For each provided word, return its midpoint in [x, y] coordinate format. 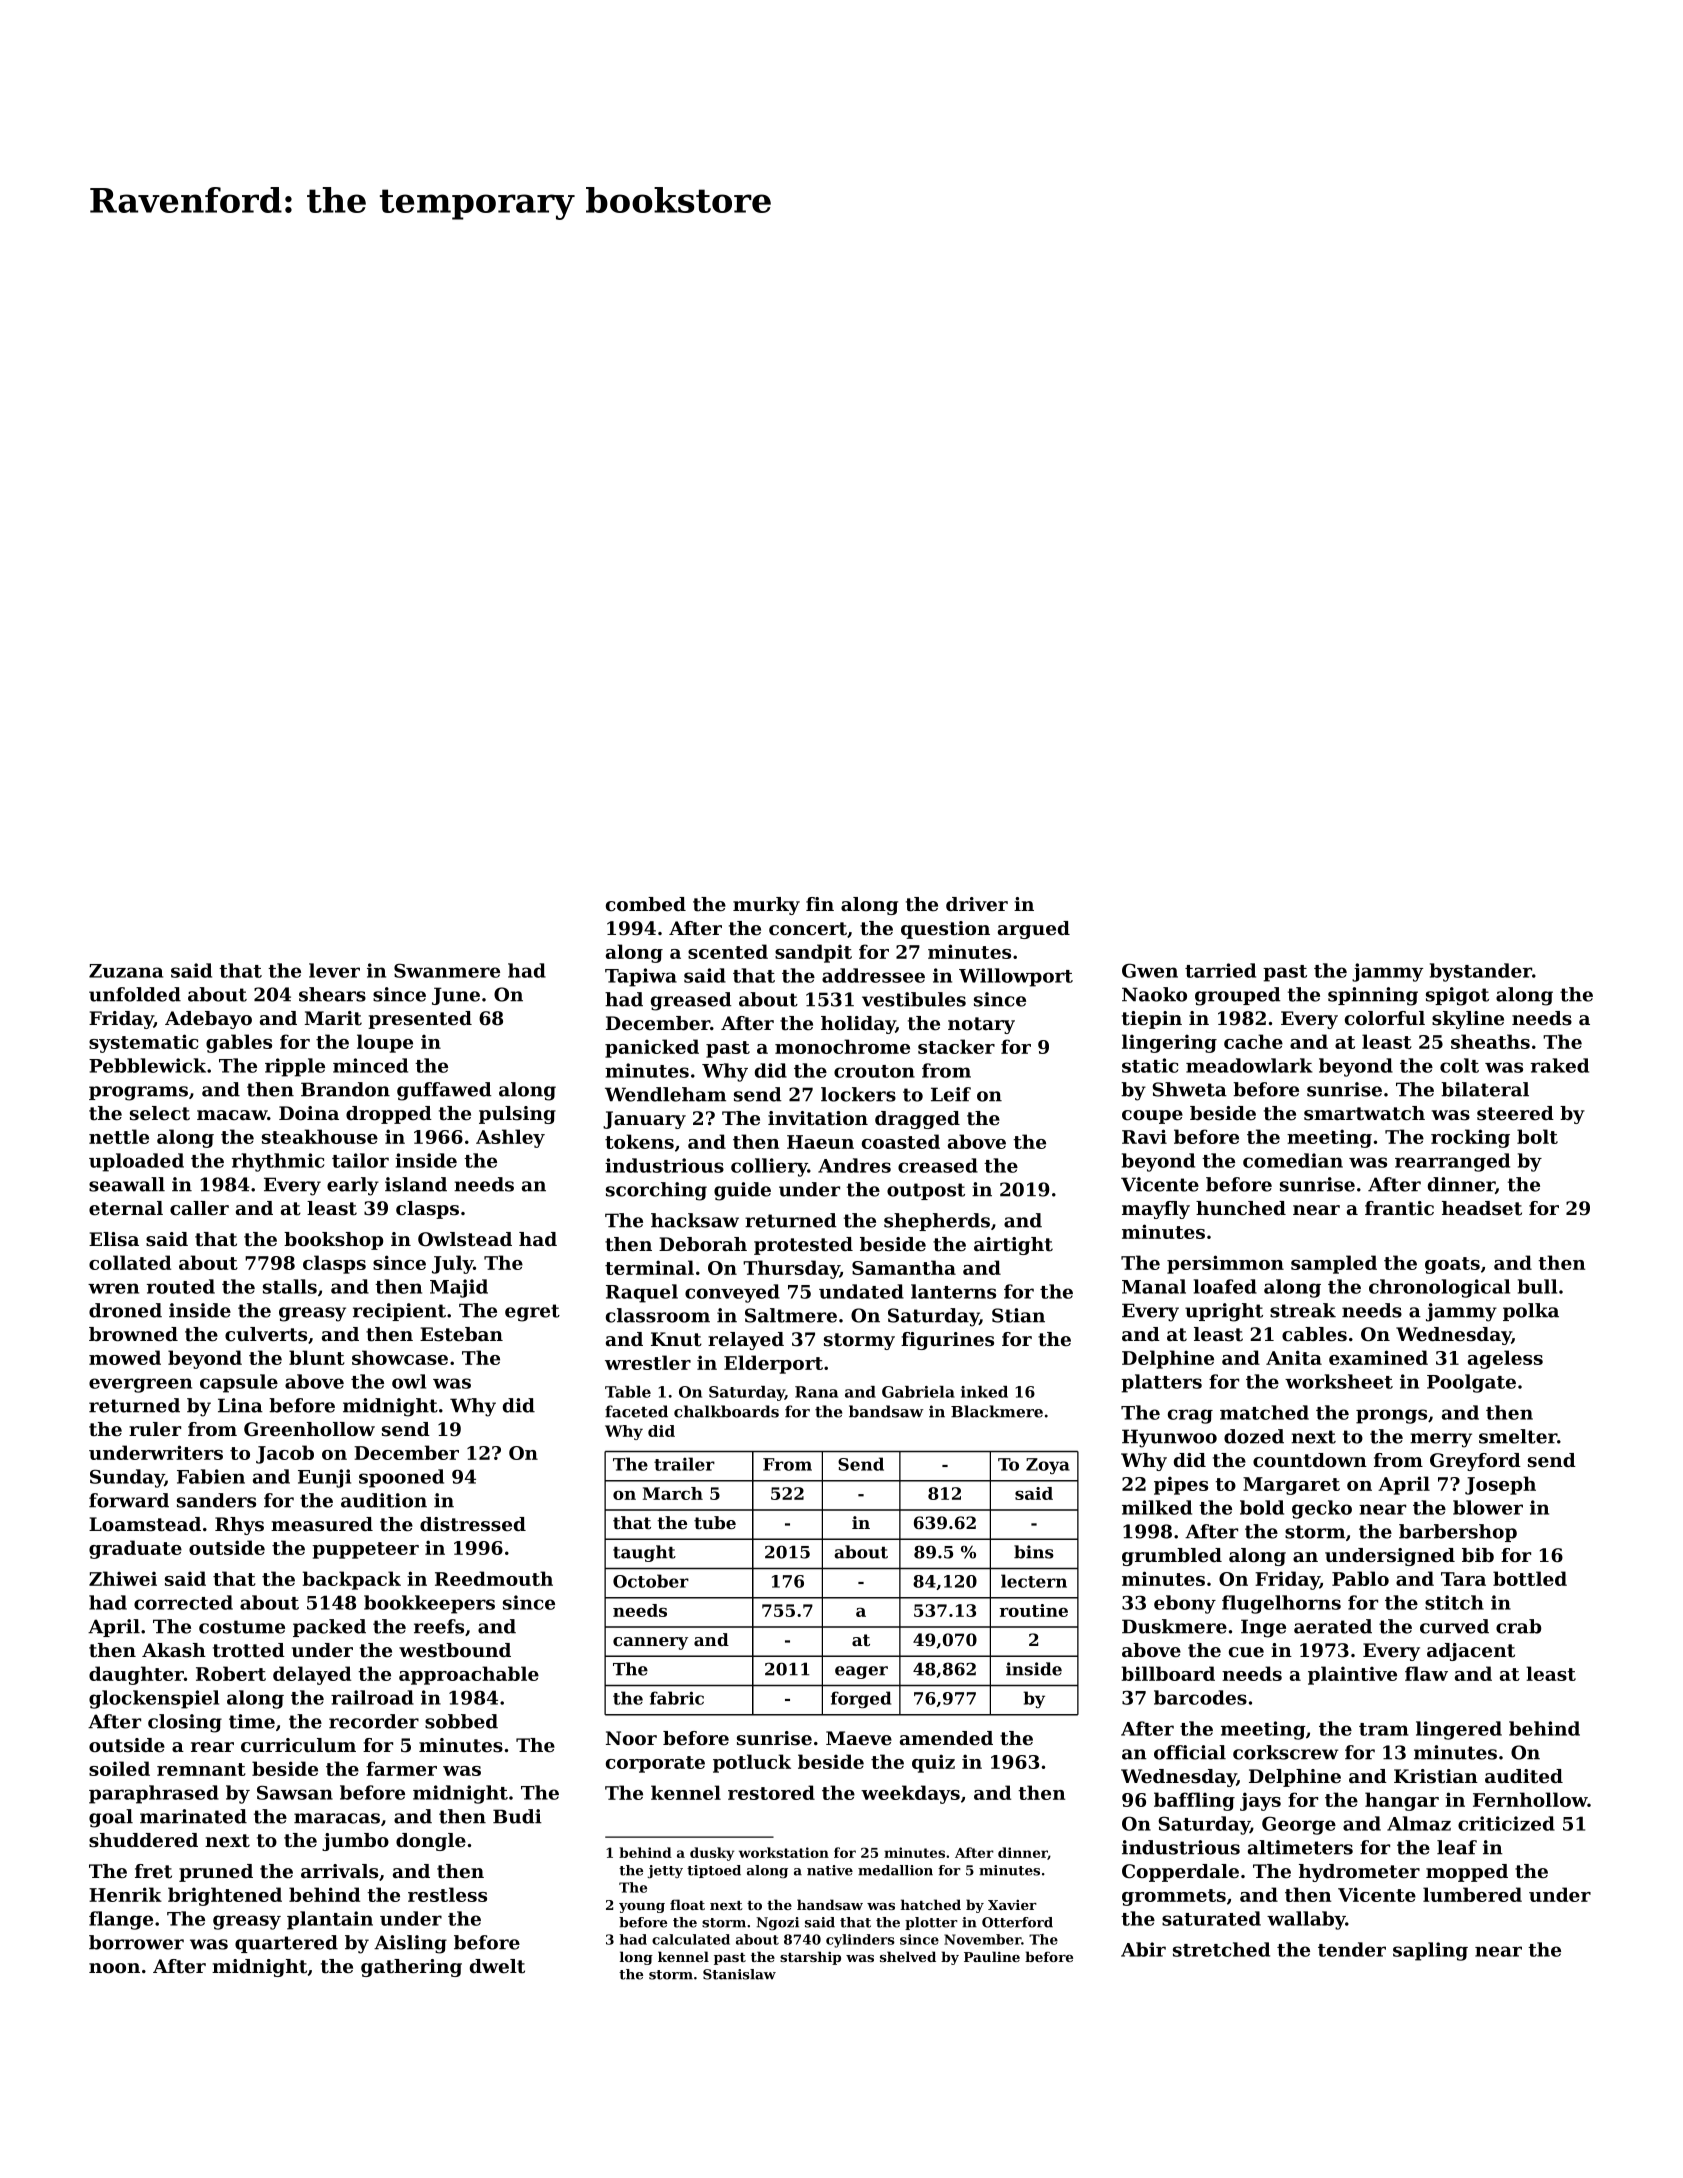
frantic [1399, 1208]
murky [766, 906]
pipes [1181, 1485]
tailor [360, 1160]
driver [977, 904]
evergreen [140, 1385]
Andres [854, 1165]
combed [646, 904]
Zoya [1048, 1466]
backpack [352, 1580]
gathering [411, 1968]
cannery [650, 1643]
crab [1518, 1626]
